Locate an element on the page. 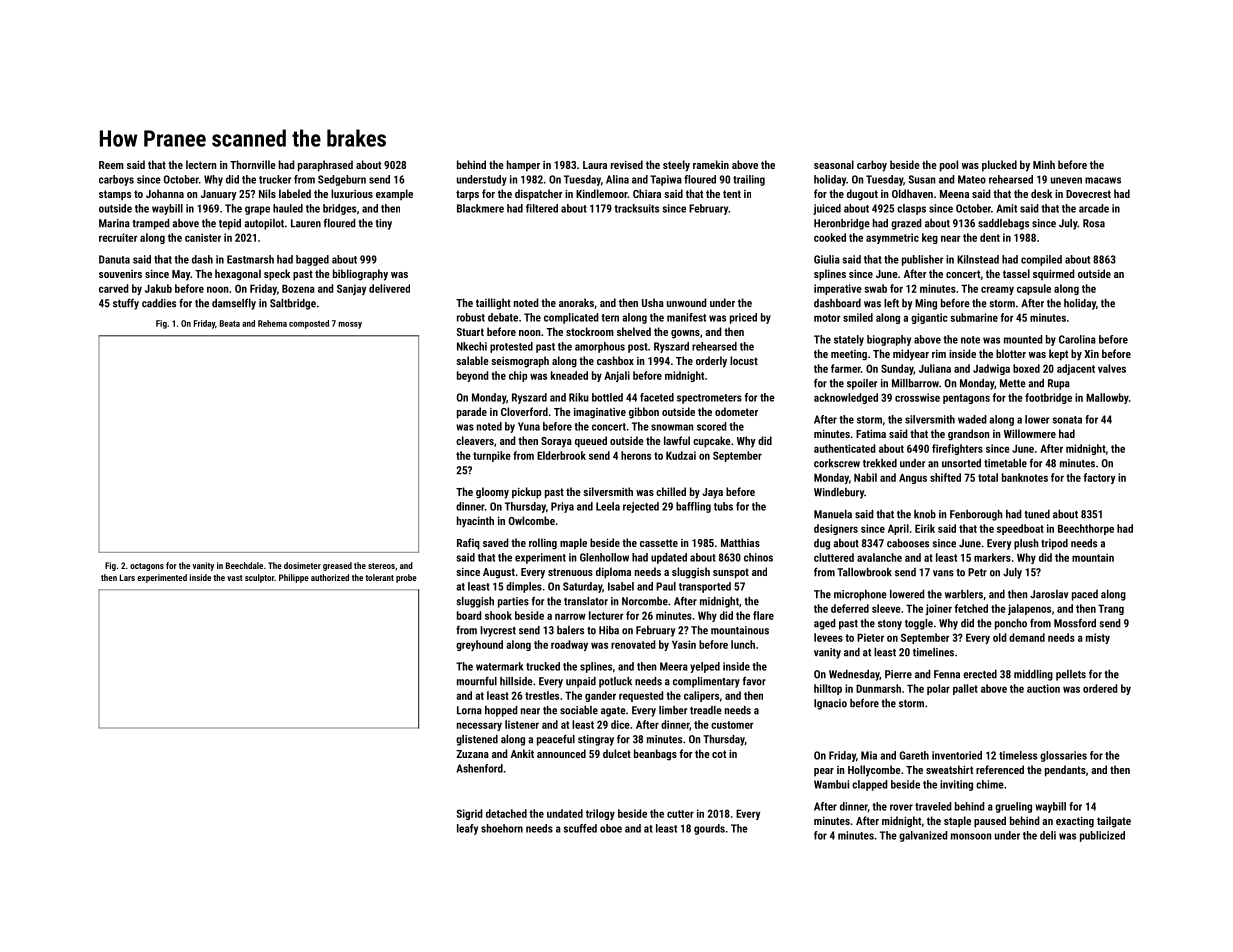 This document has height=952, width=1233. leafy is located at coordinates (467, 829).
